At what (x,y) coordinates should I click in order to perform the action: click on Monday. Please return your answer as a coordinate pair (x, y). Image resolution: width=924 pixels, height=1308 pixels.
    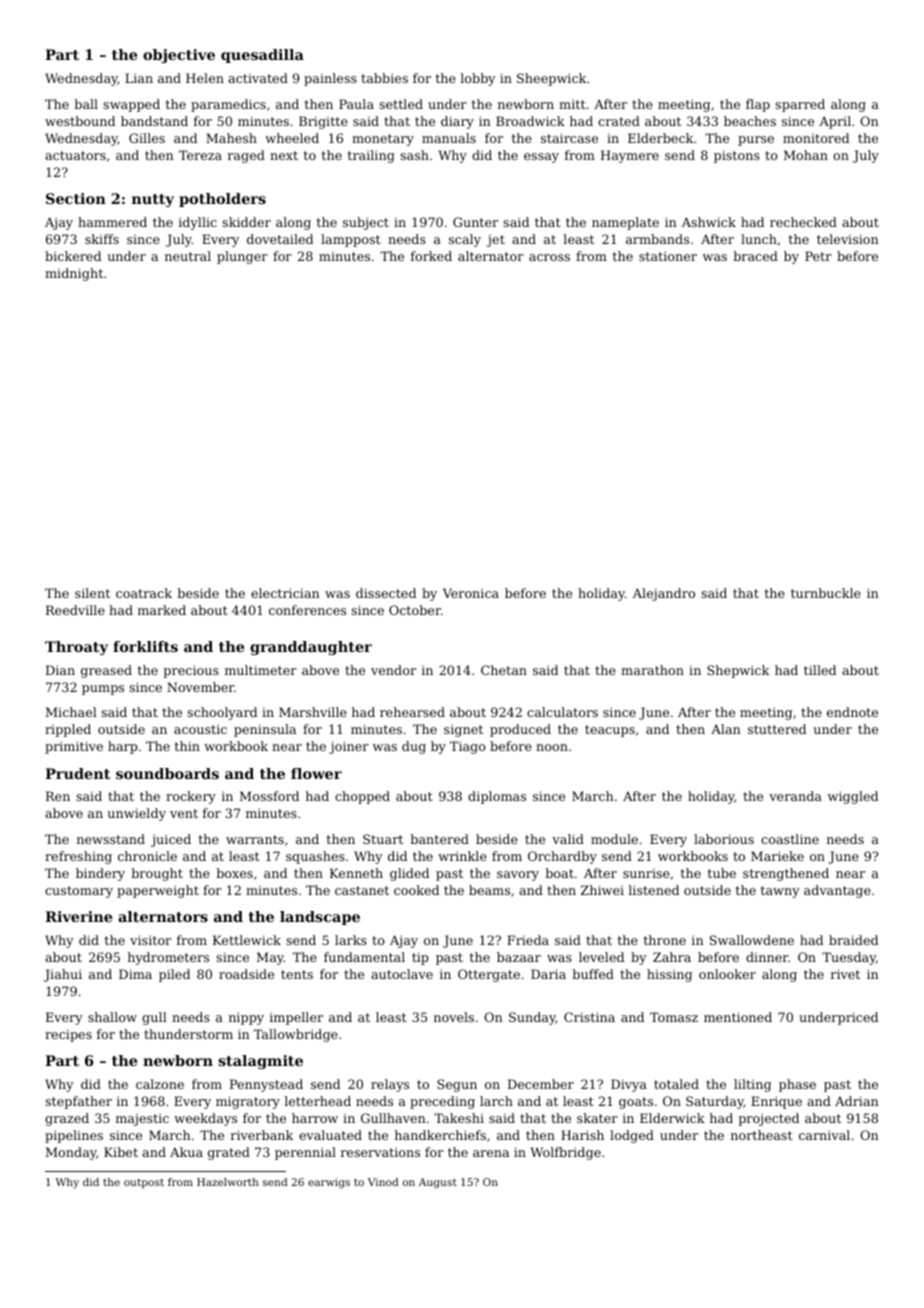
    Looking at the image, I should click on (71, 1153).
